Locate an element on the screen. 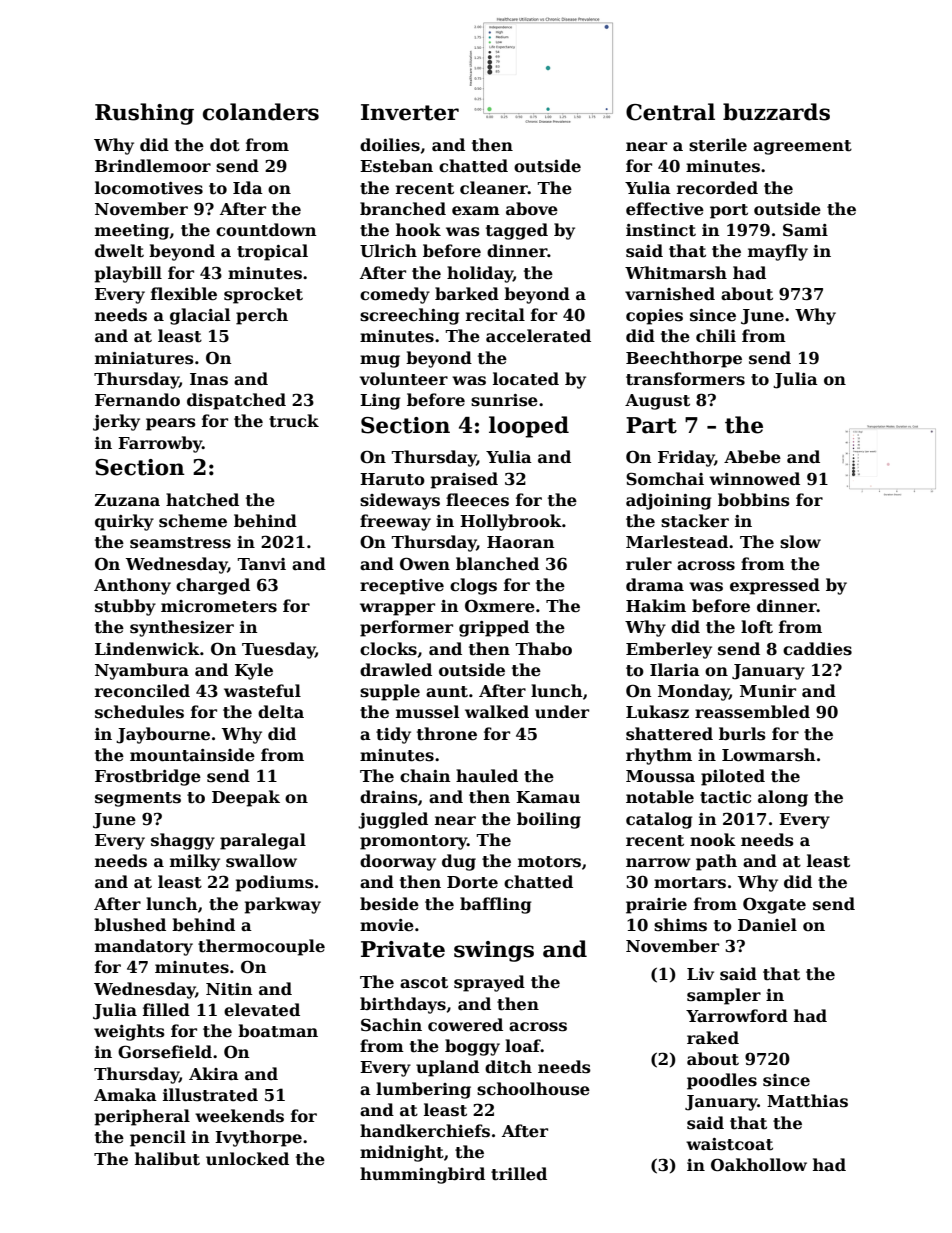 The height and width of the screenshot is (1233, 952). countdown is located at coordinates (266, 230).
